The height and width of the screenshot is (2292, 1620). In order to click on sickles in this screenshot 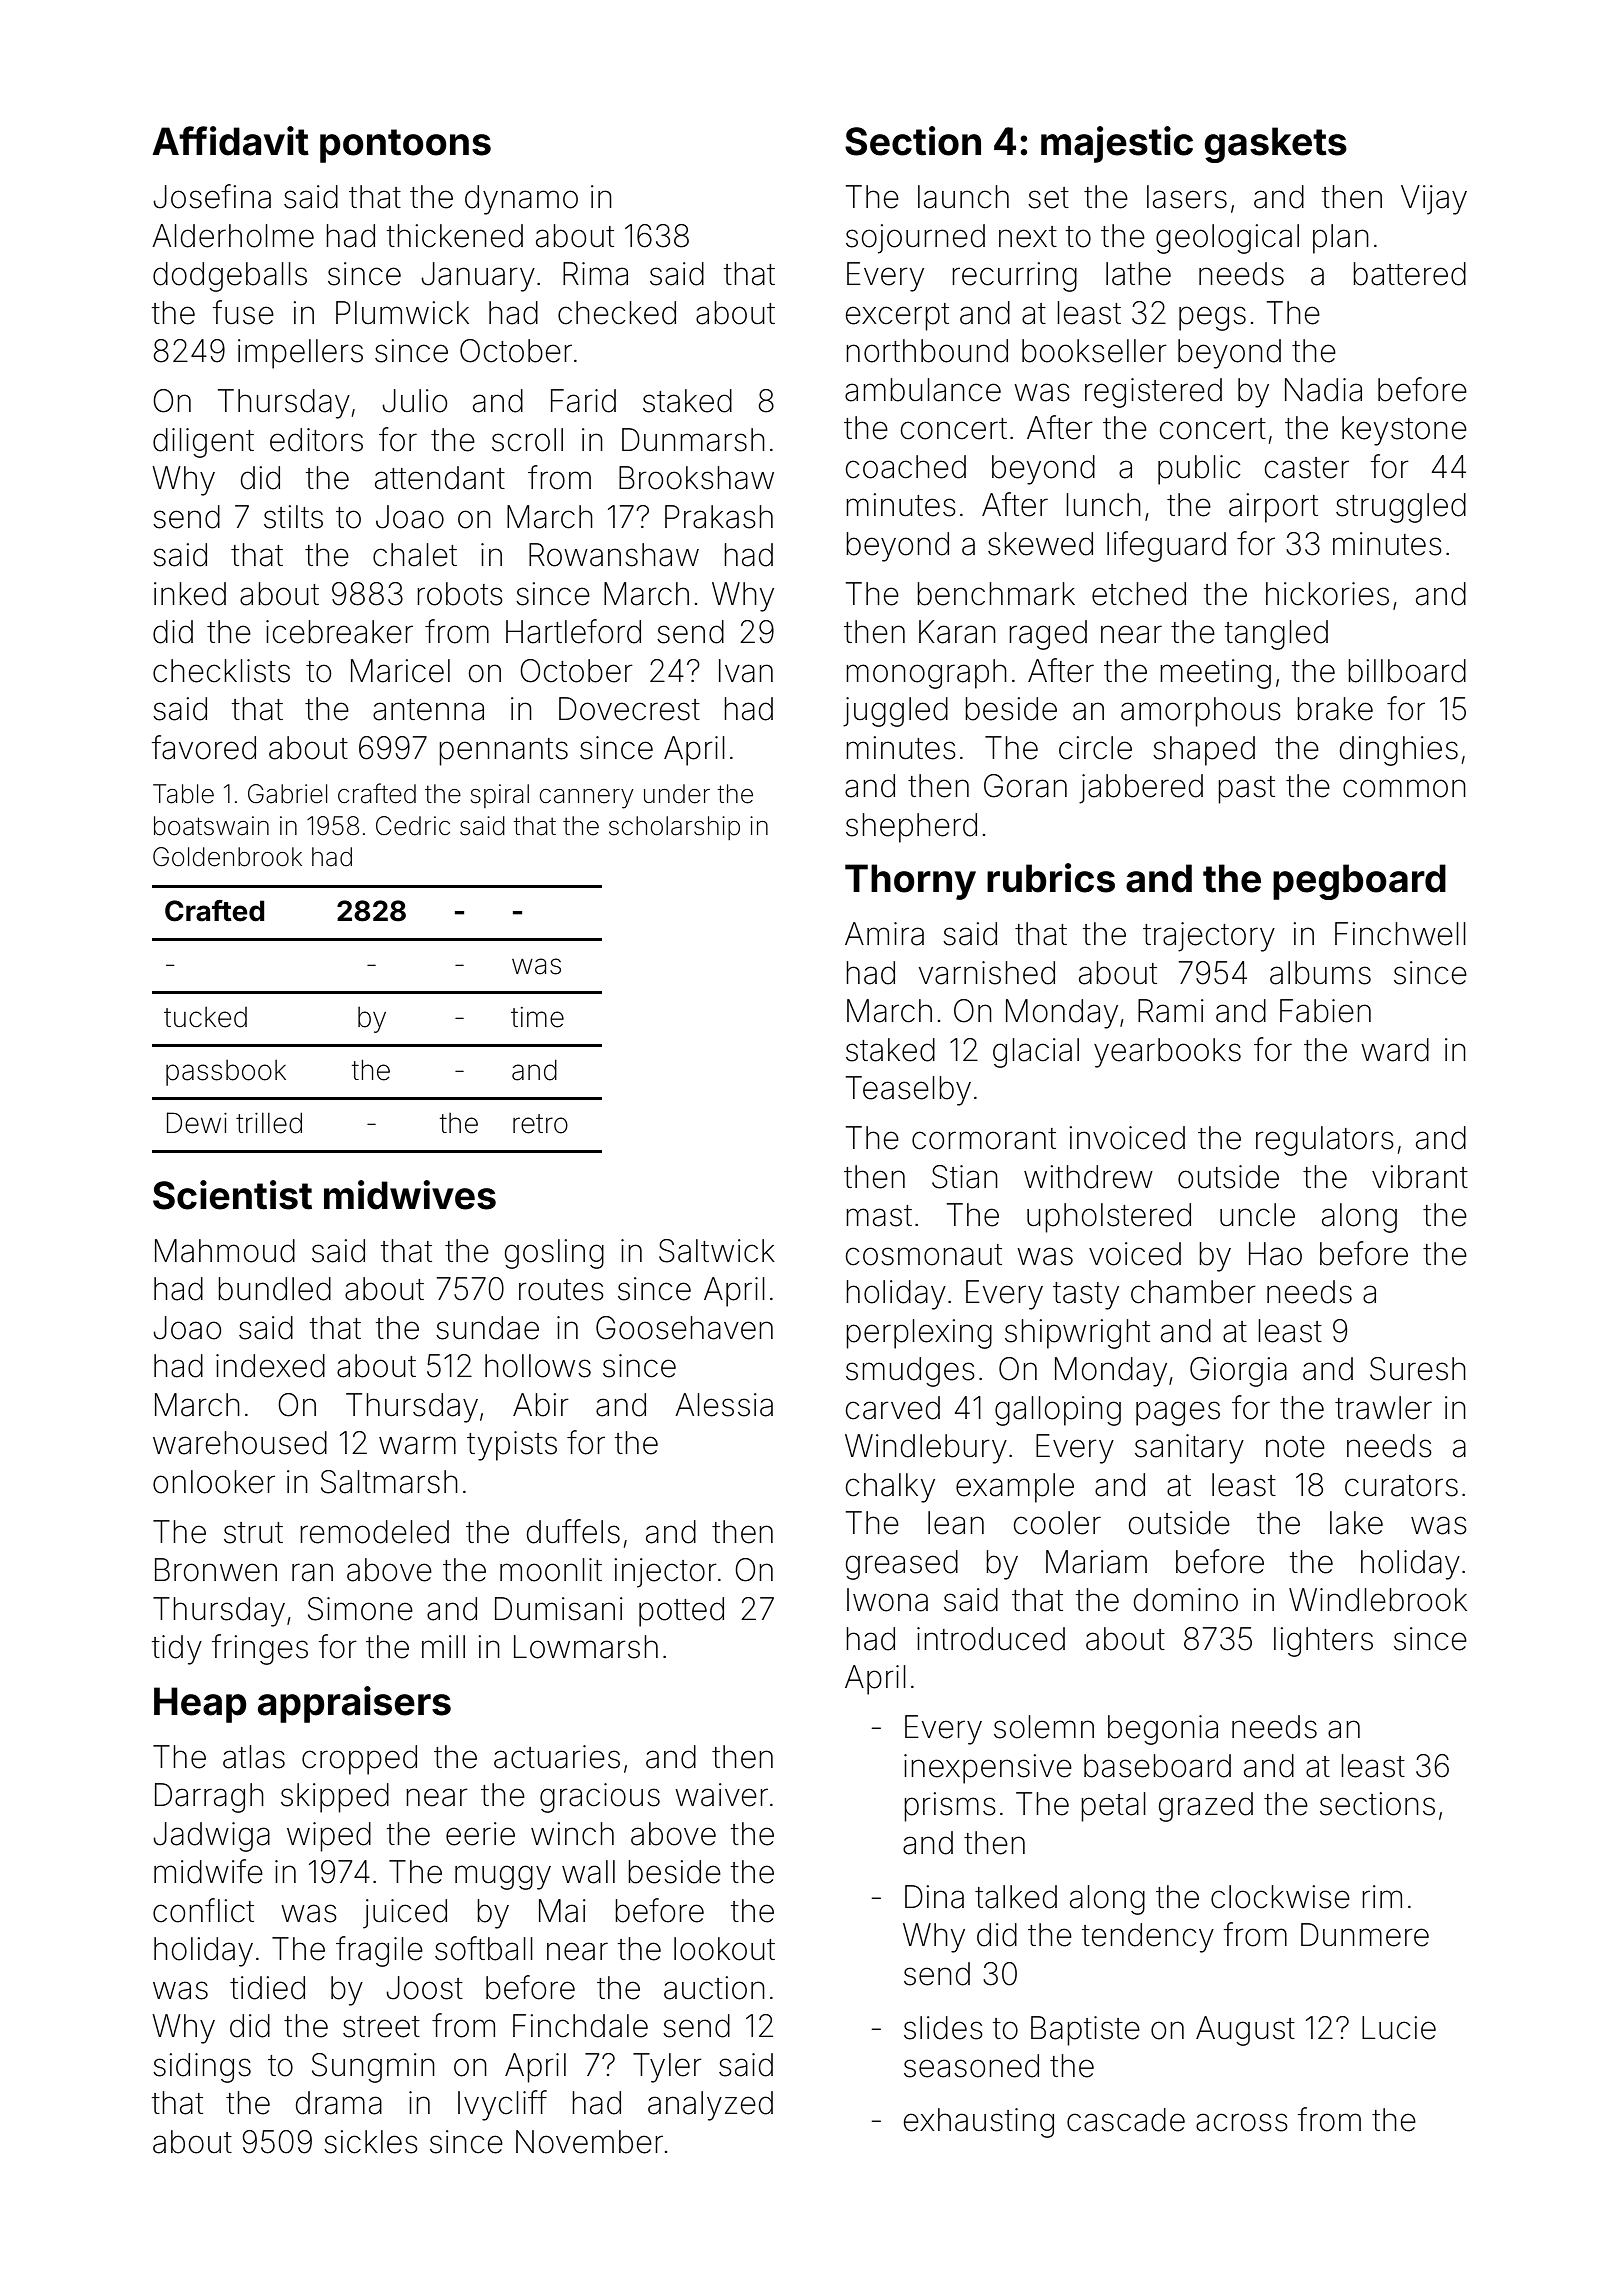, I will do `click(371, 2142)`.
